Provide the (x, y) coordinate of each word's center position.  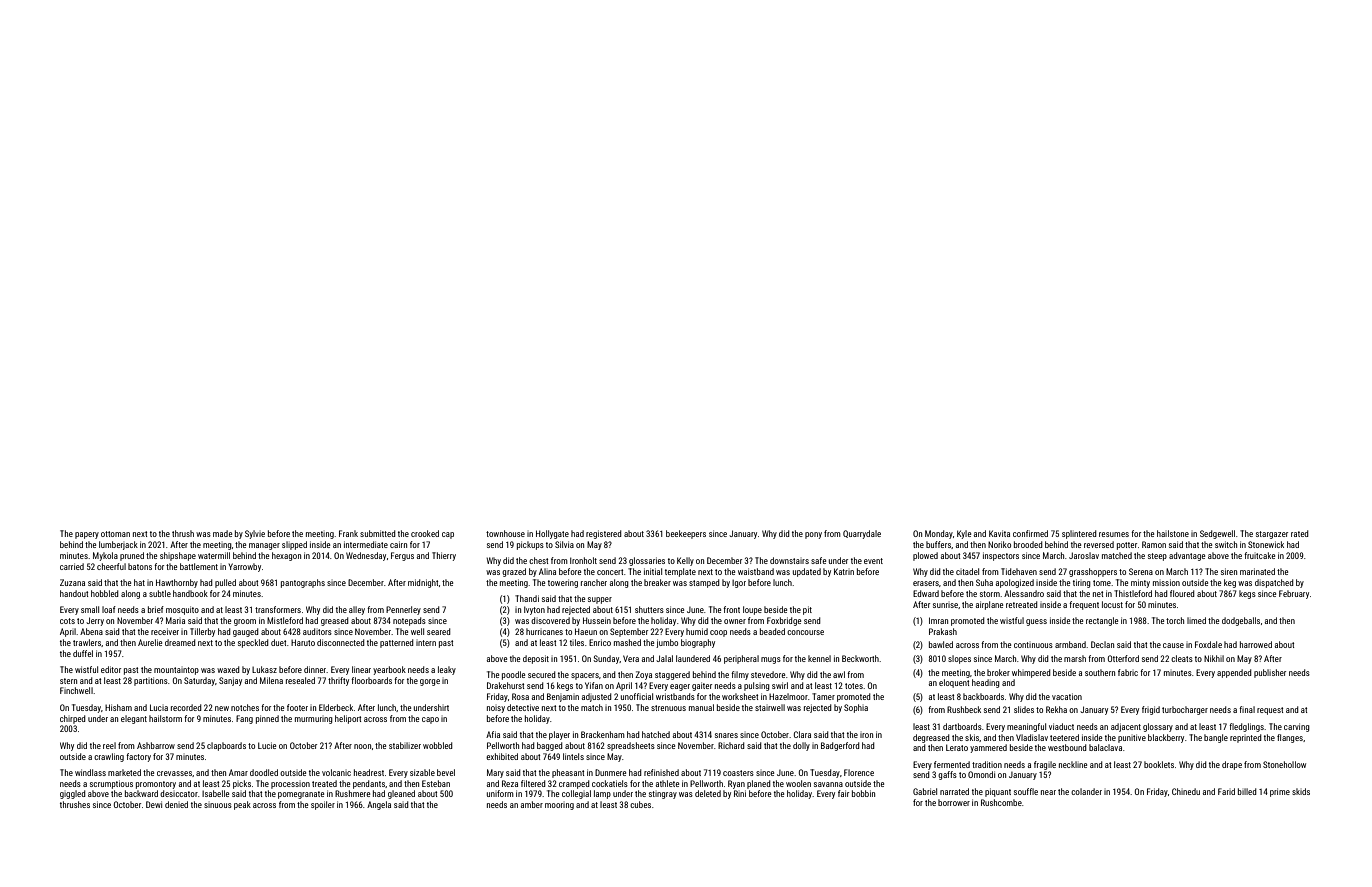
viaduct (1061, 726)
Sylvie (255, 534)
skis (972, 737)
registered (604, 534)
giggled (73, 794)
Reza (510, 783)
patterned (397, 643)
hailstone (1173, 533)
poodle (513, 675)
